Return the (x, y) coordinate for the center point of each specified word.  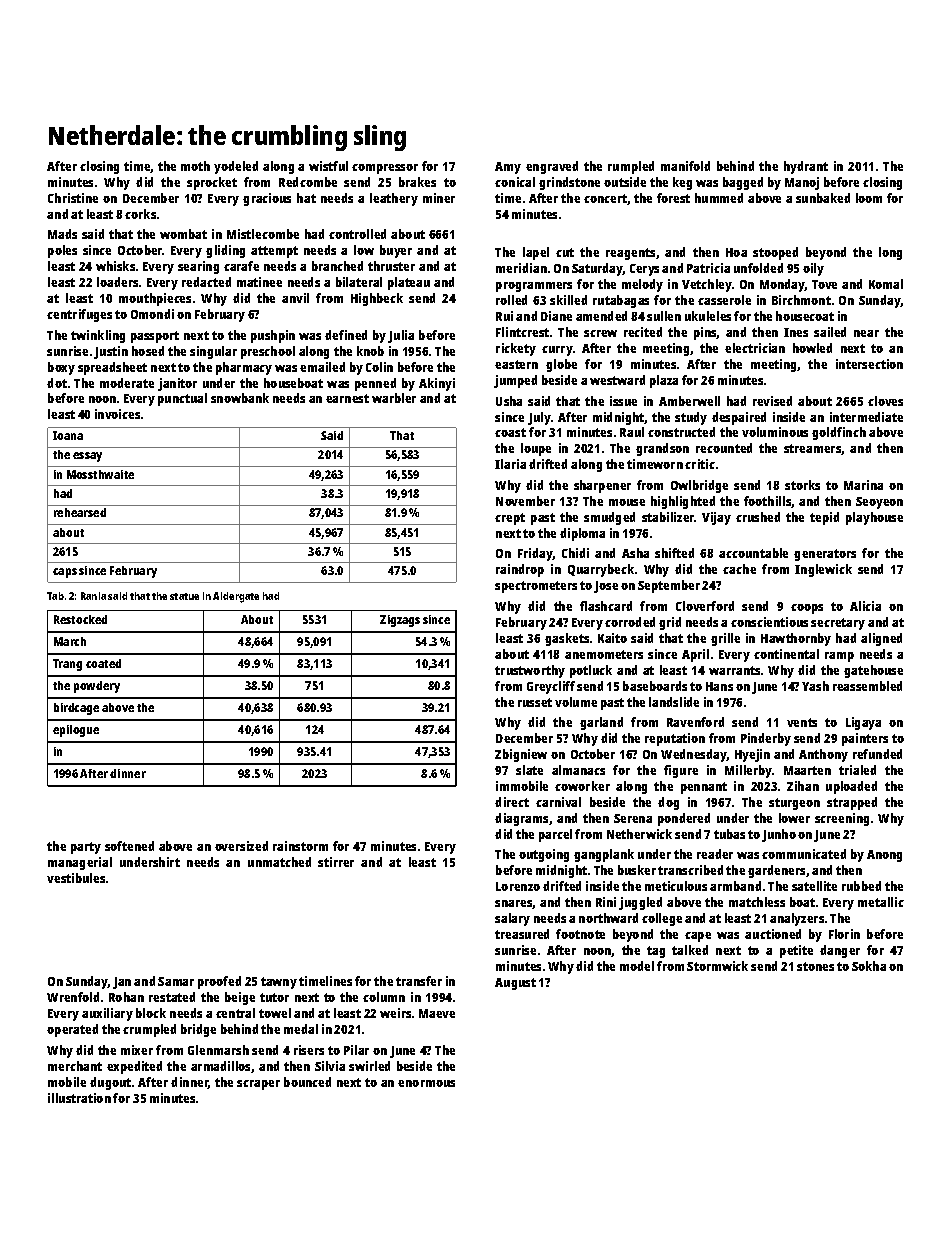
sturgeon (794, 804)
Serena (633, 818)
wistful (328, 166)
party (86, 848)
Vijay (716, 518)
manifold (685, 166)
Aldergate (236, 597)
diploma (582, 534)
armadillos (220, 1066)
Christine (73, 198)
